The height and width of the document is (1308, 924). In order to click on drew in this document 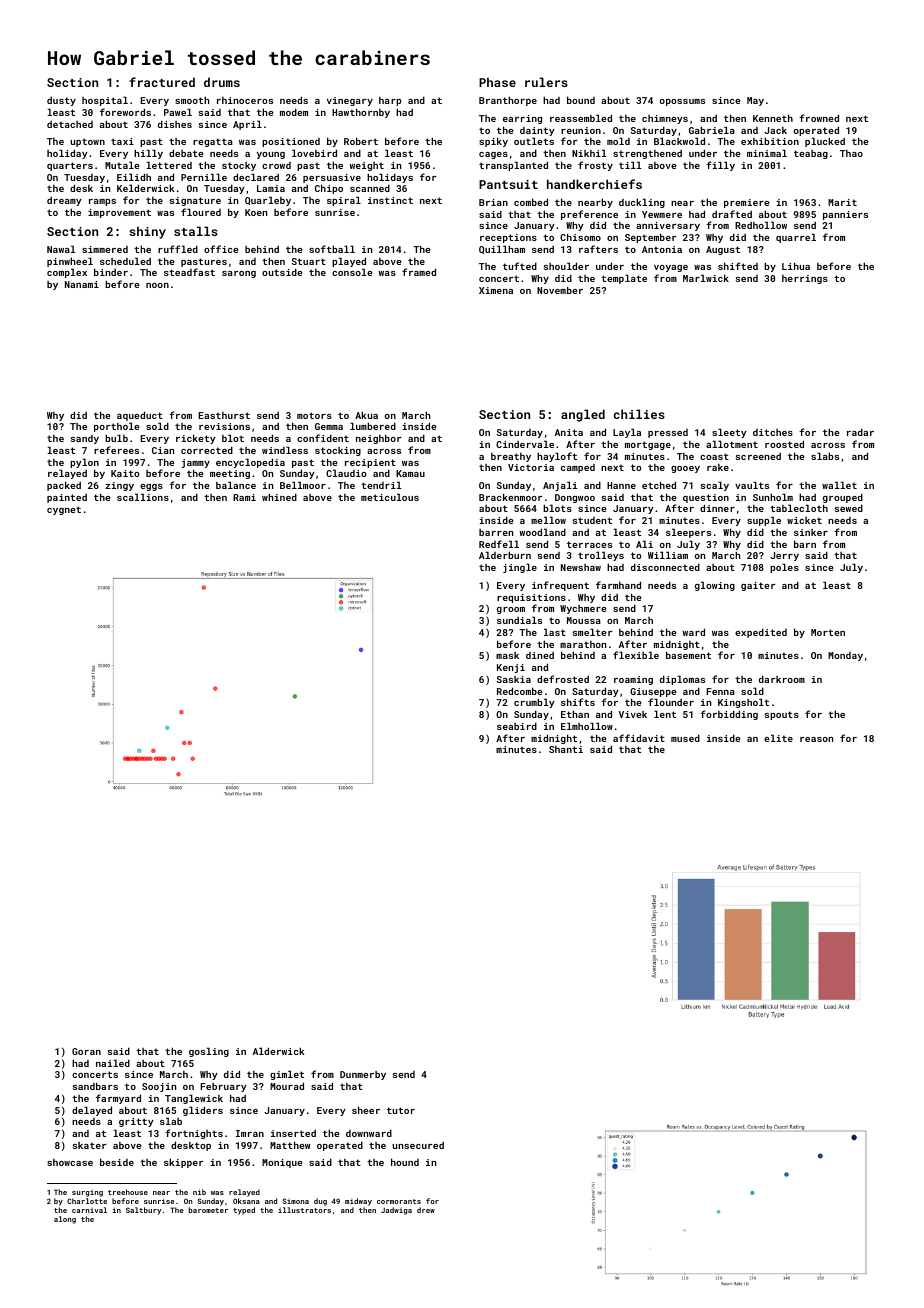, I will do `click(426, 1210)`.
